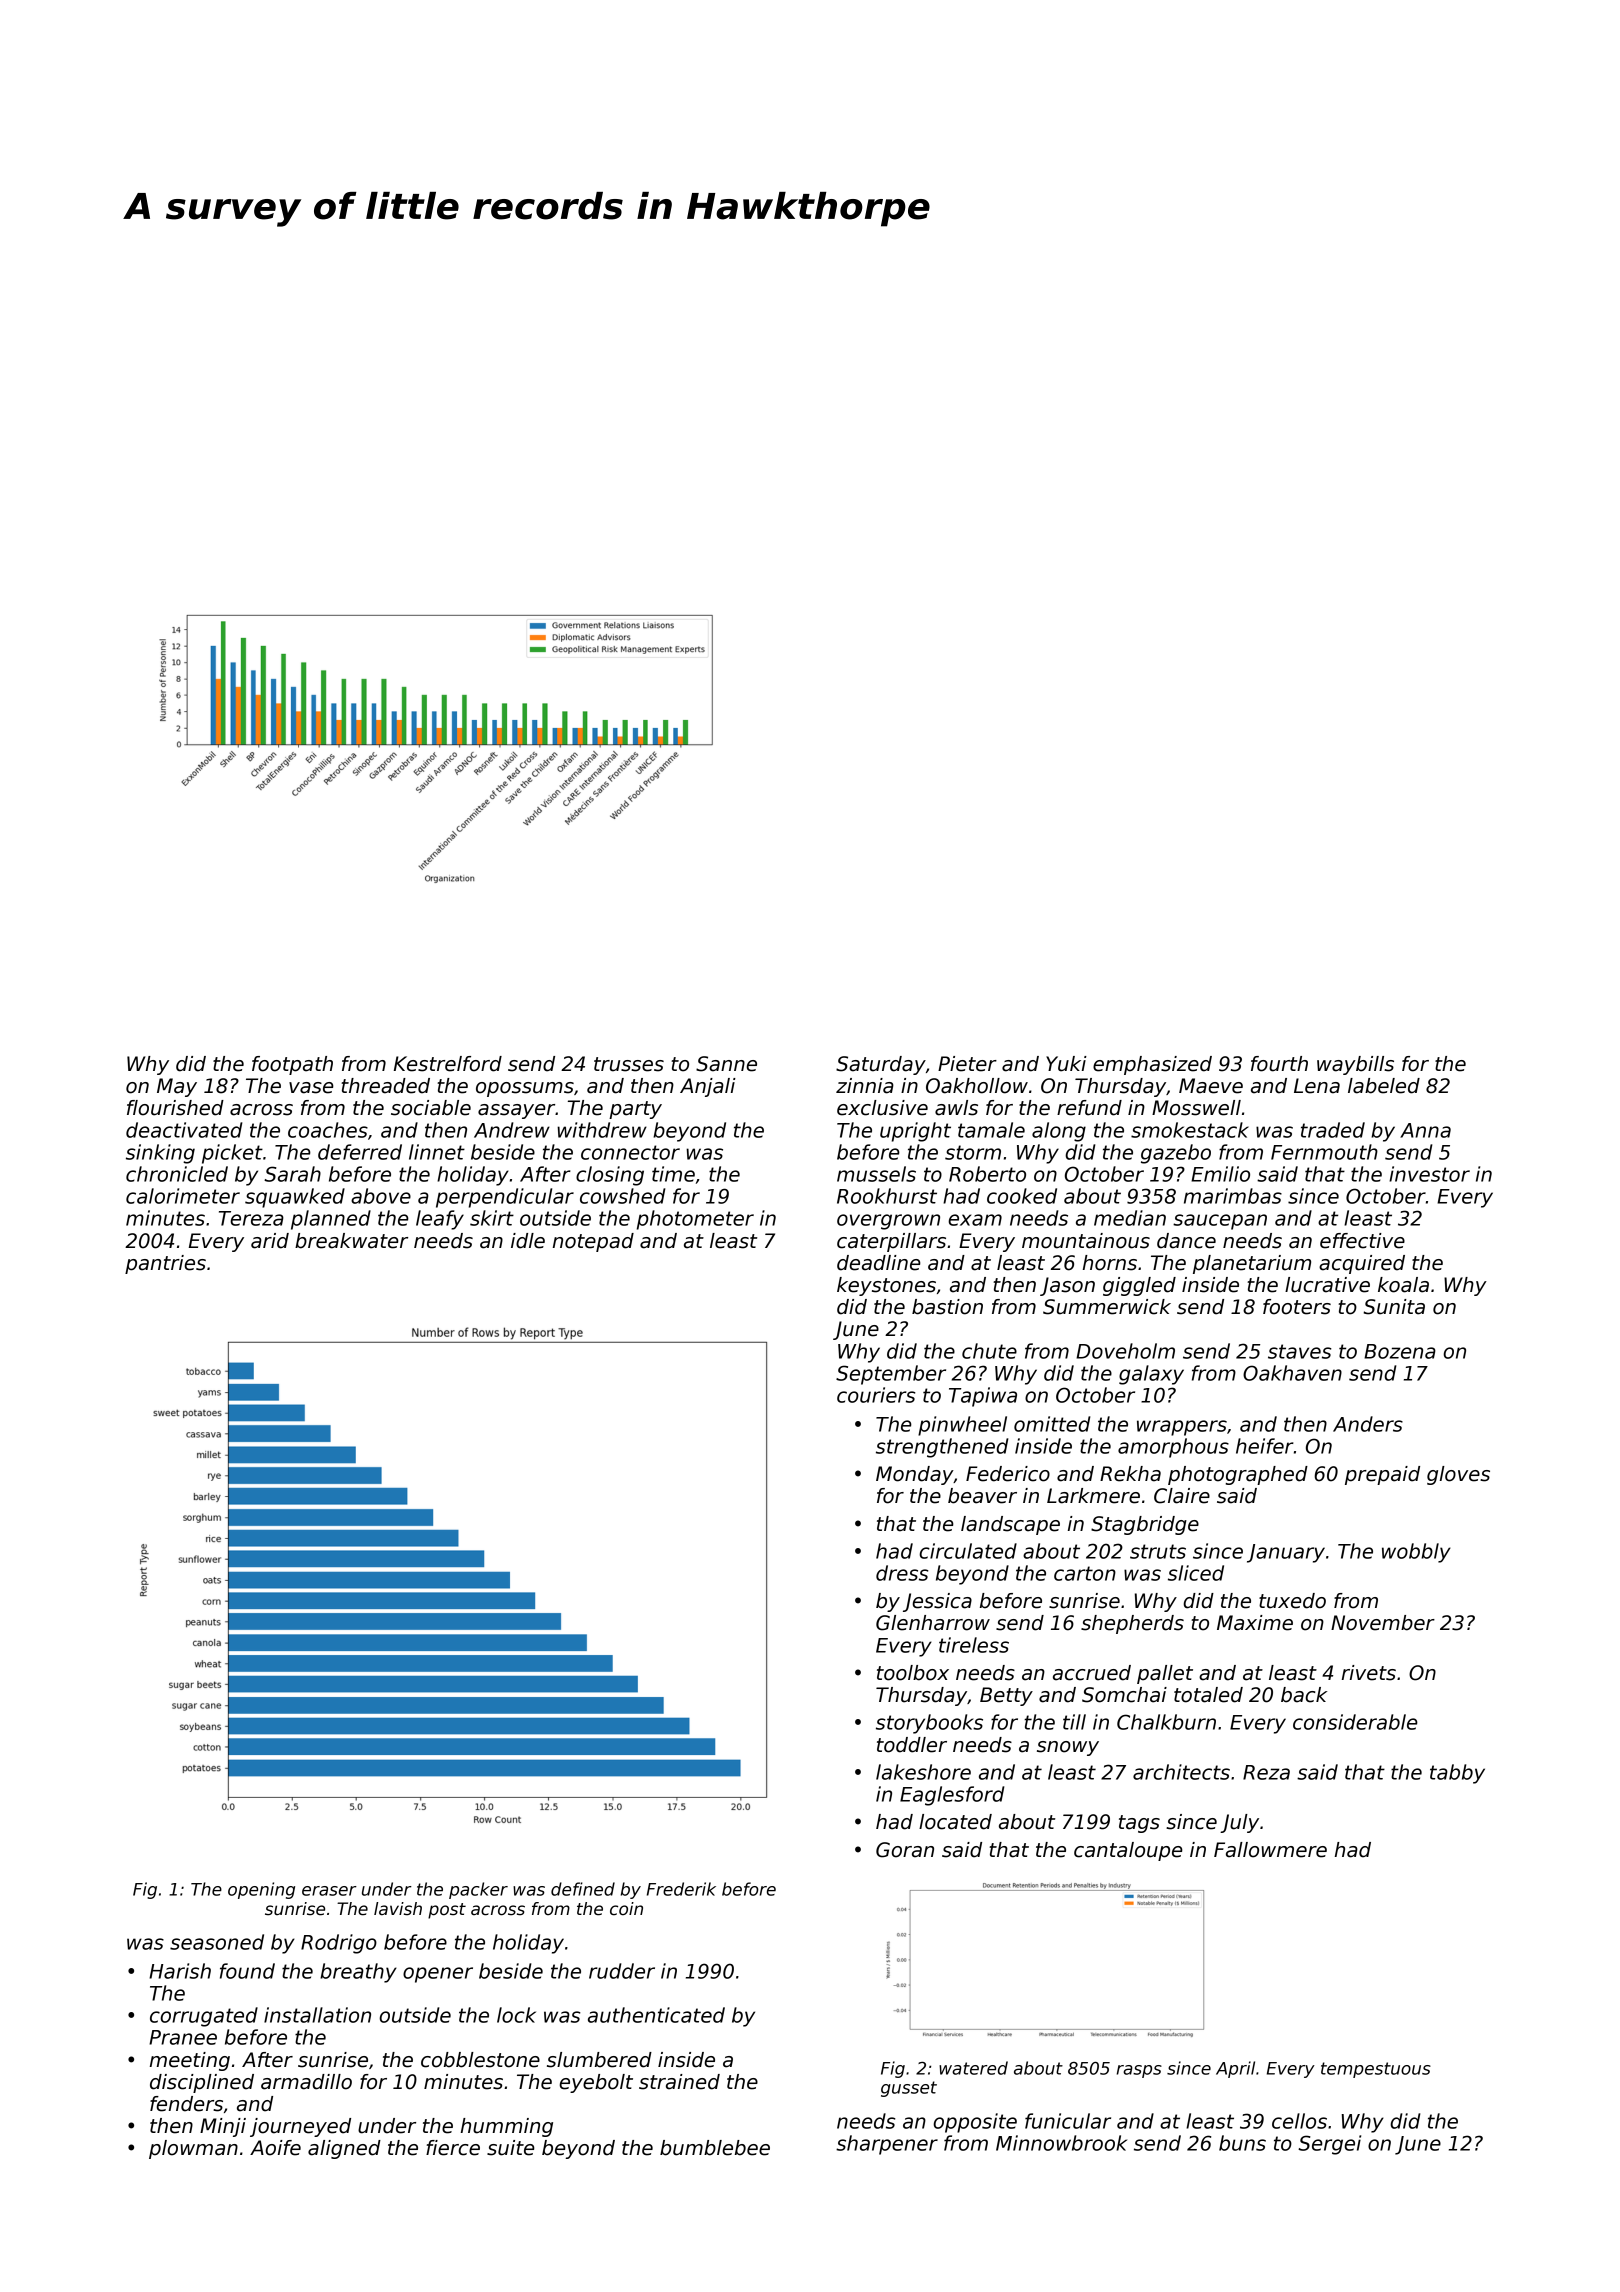 The image size is (1620, 2292). I want to click on waybills, so click(1355, 1065).
